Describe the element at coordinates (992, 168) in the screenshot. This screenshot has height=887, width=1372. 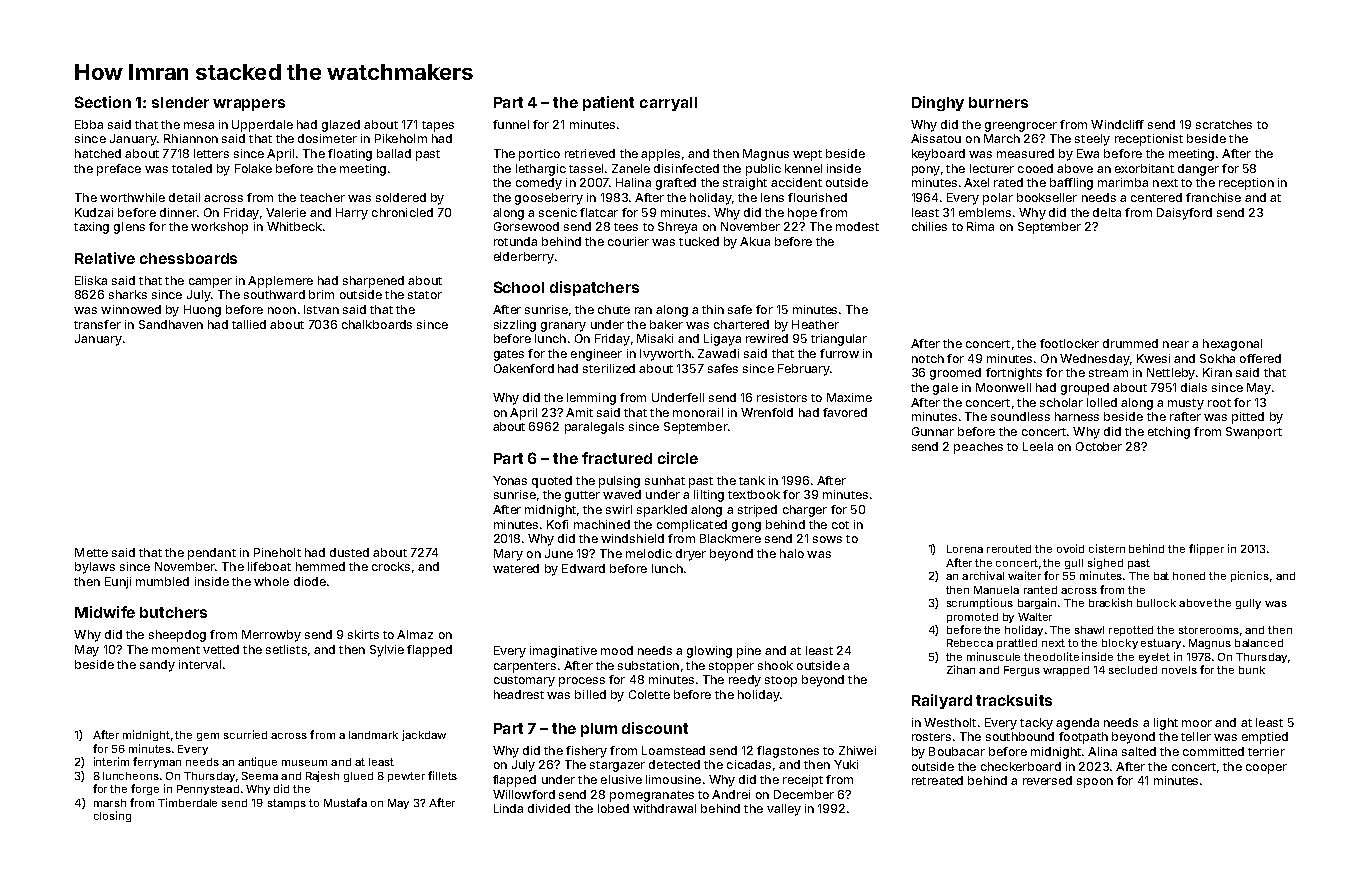
I see `lecturer` at that location.
